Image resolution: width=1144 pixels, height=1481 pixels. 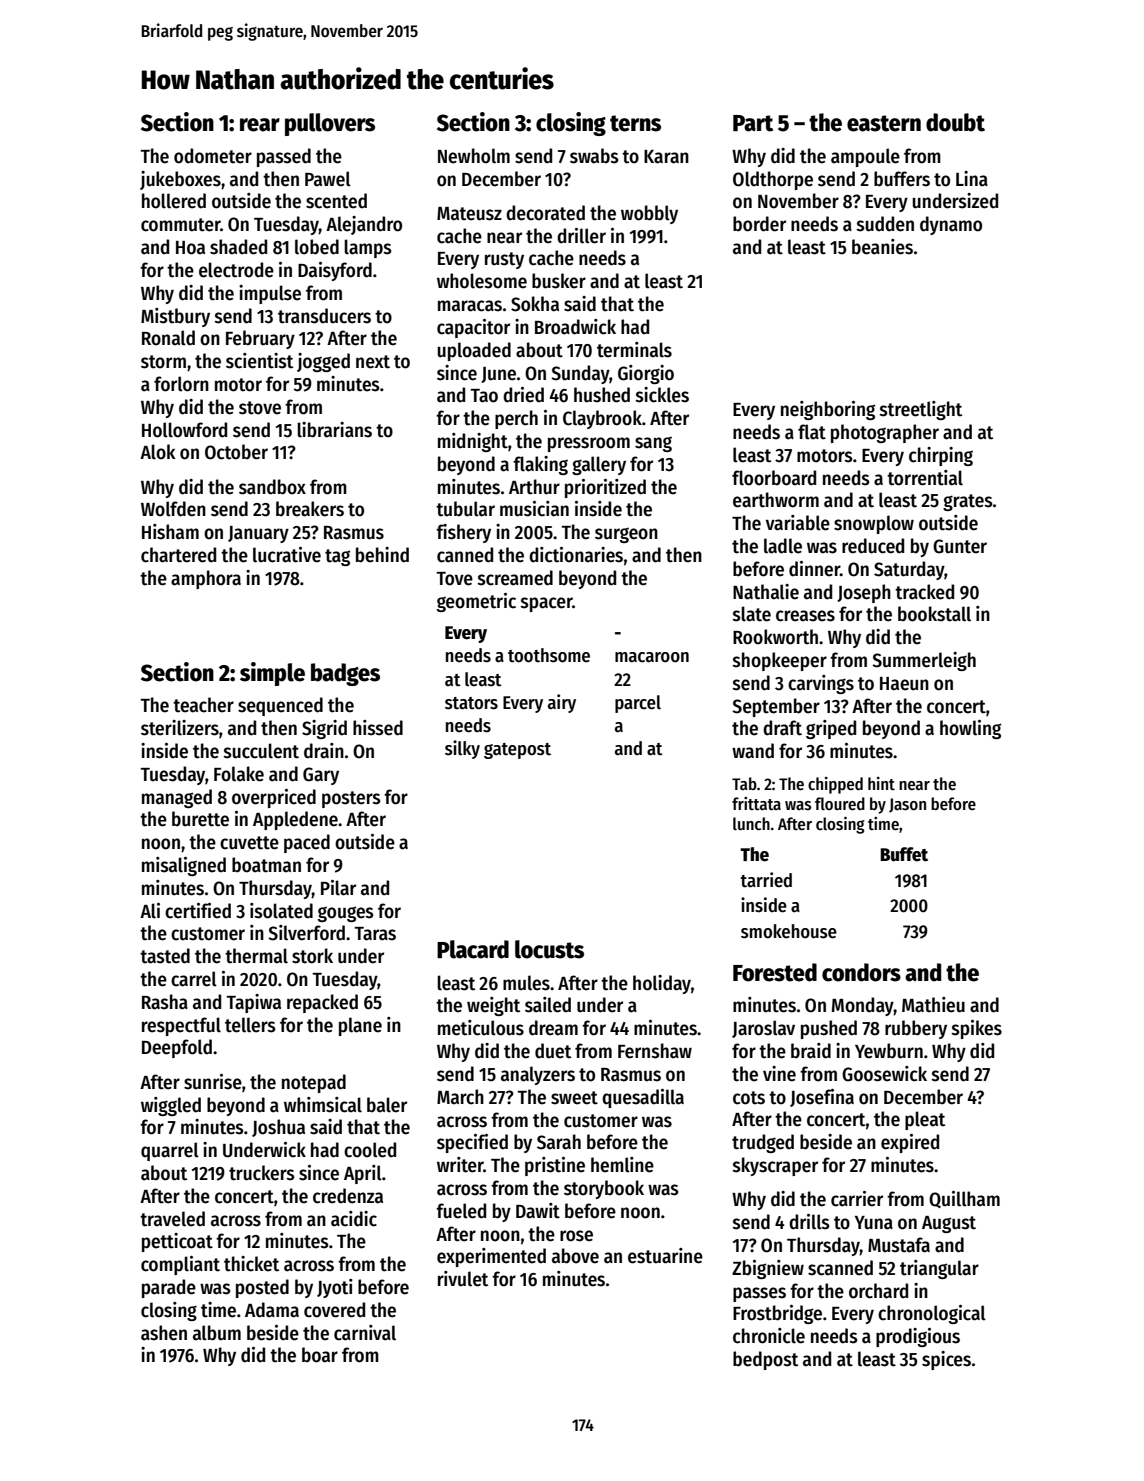 I want to click on Gunter, so click(x=960, y=546).
